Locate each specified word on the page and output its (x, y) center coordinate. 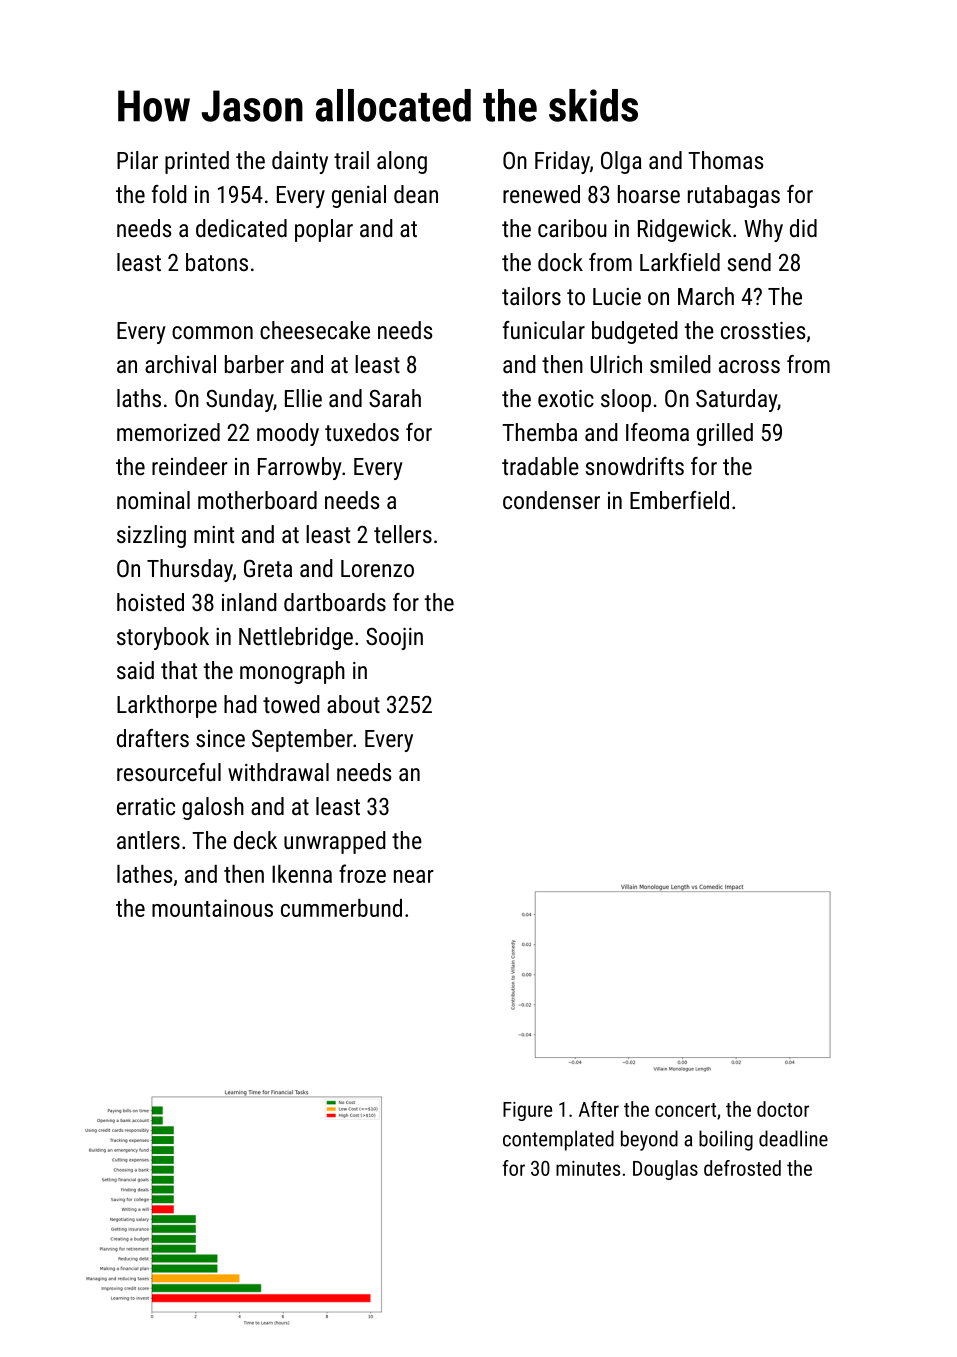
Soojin (394, 639)
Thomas (726, 160)
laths (139, 398)
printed (197, 162)
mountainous (212, 908)
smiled (680, 364)
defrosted (742, 1168)
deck (255, 840)
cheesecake (315, 330)
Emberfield (679, 500)
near (414, 876)
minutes (588, 1168)
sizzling (151, 536)
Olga (621, 162)
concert (685, 1110)
